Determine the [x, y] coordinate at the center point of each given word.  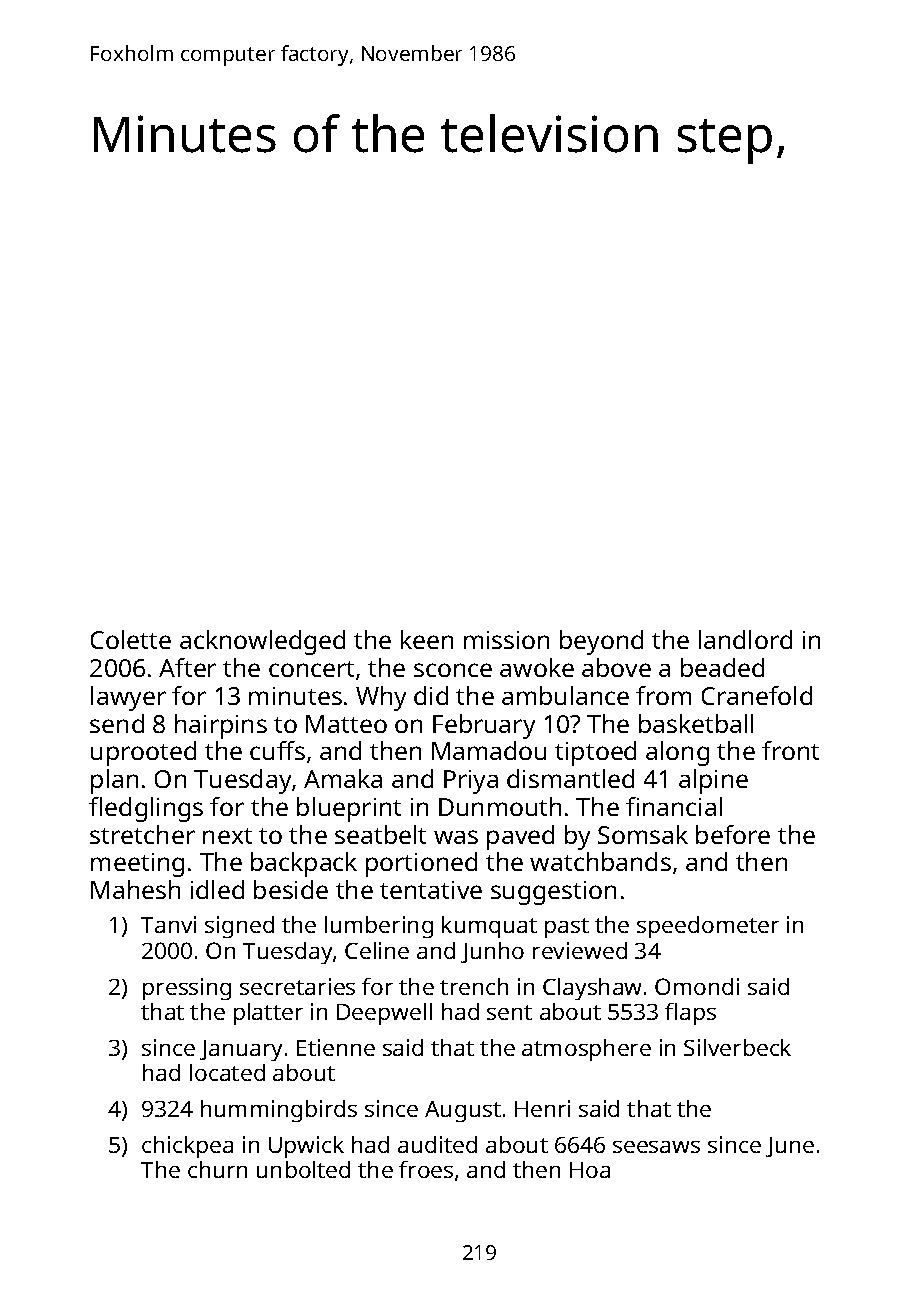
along [677, 753]
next [227, 836]
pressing [187, 989]
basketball [696, 723]
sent [509, 1012]
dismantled [570, 778]
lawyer [128, 698]
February [484, 726]
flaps [690, 1014]
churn [217, 1169]
